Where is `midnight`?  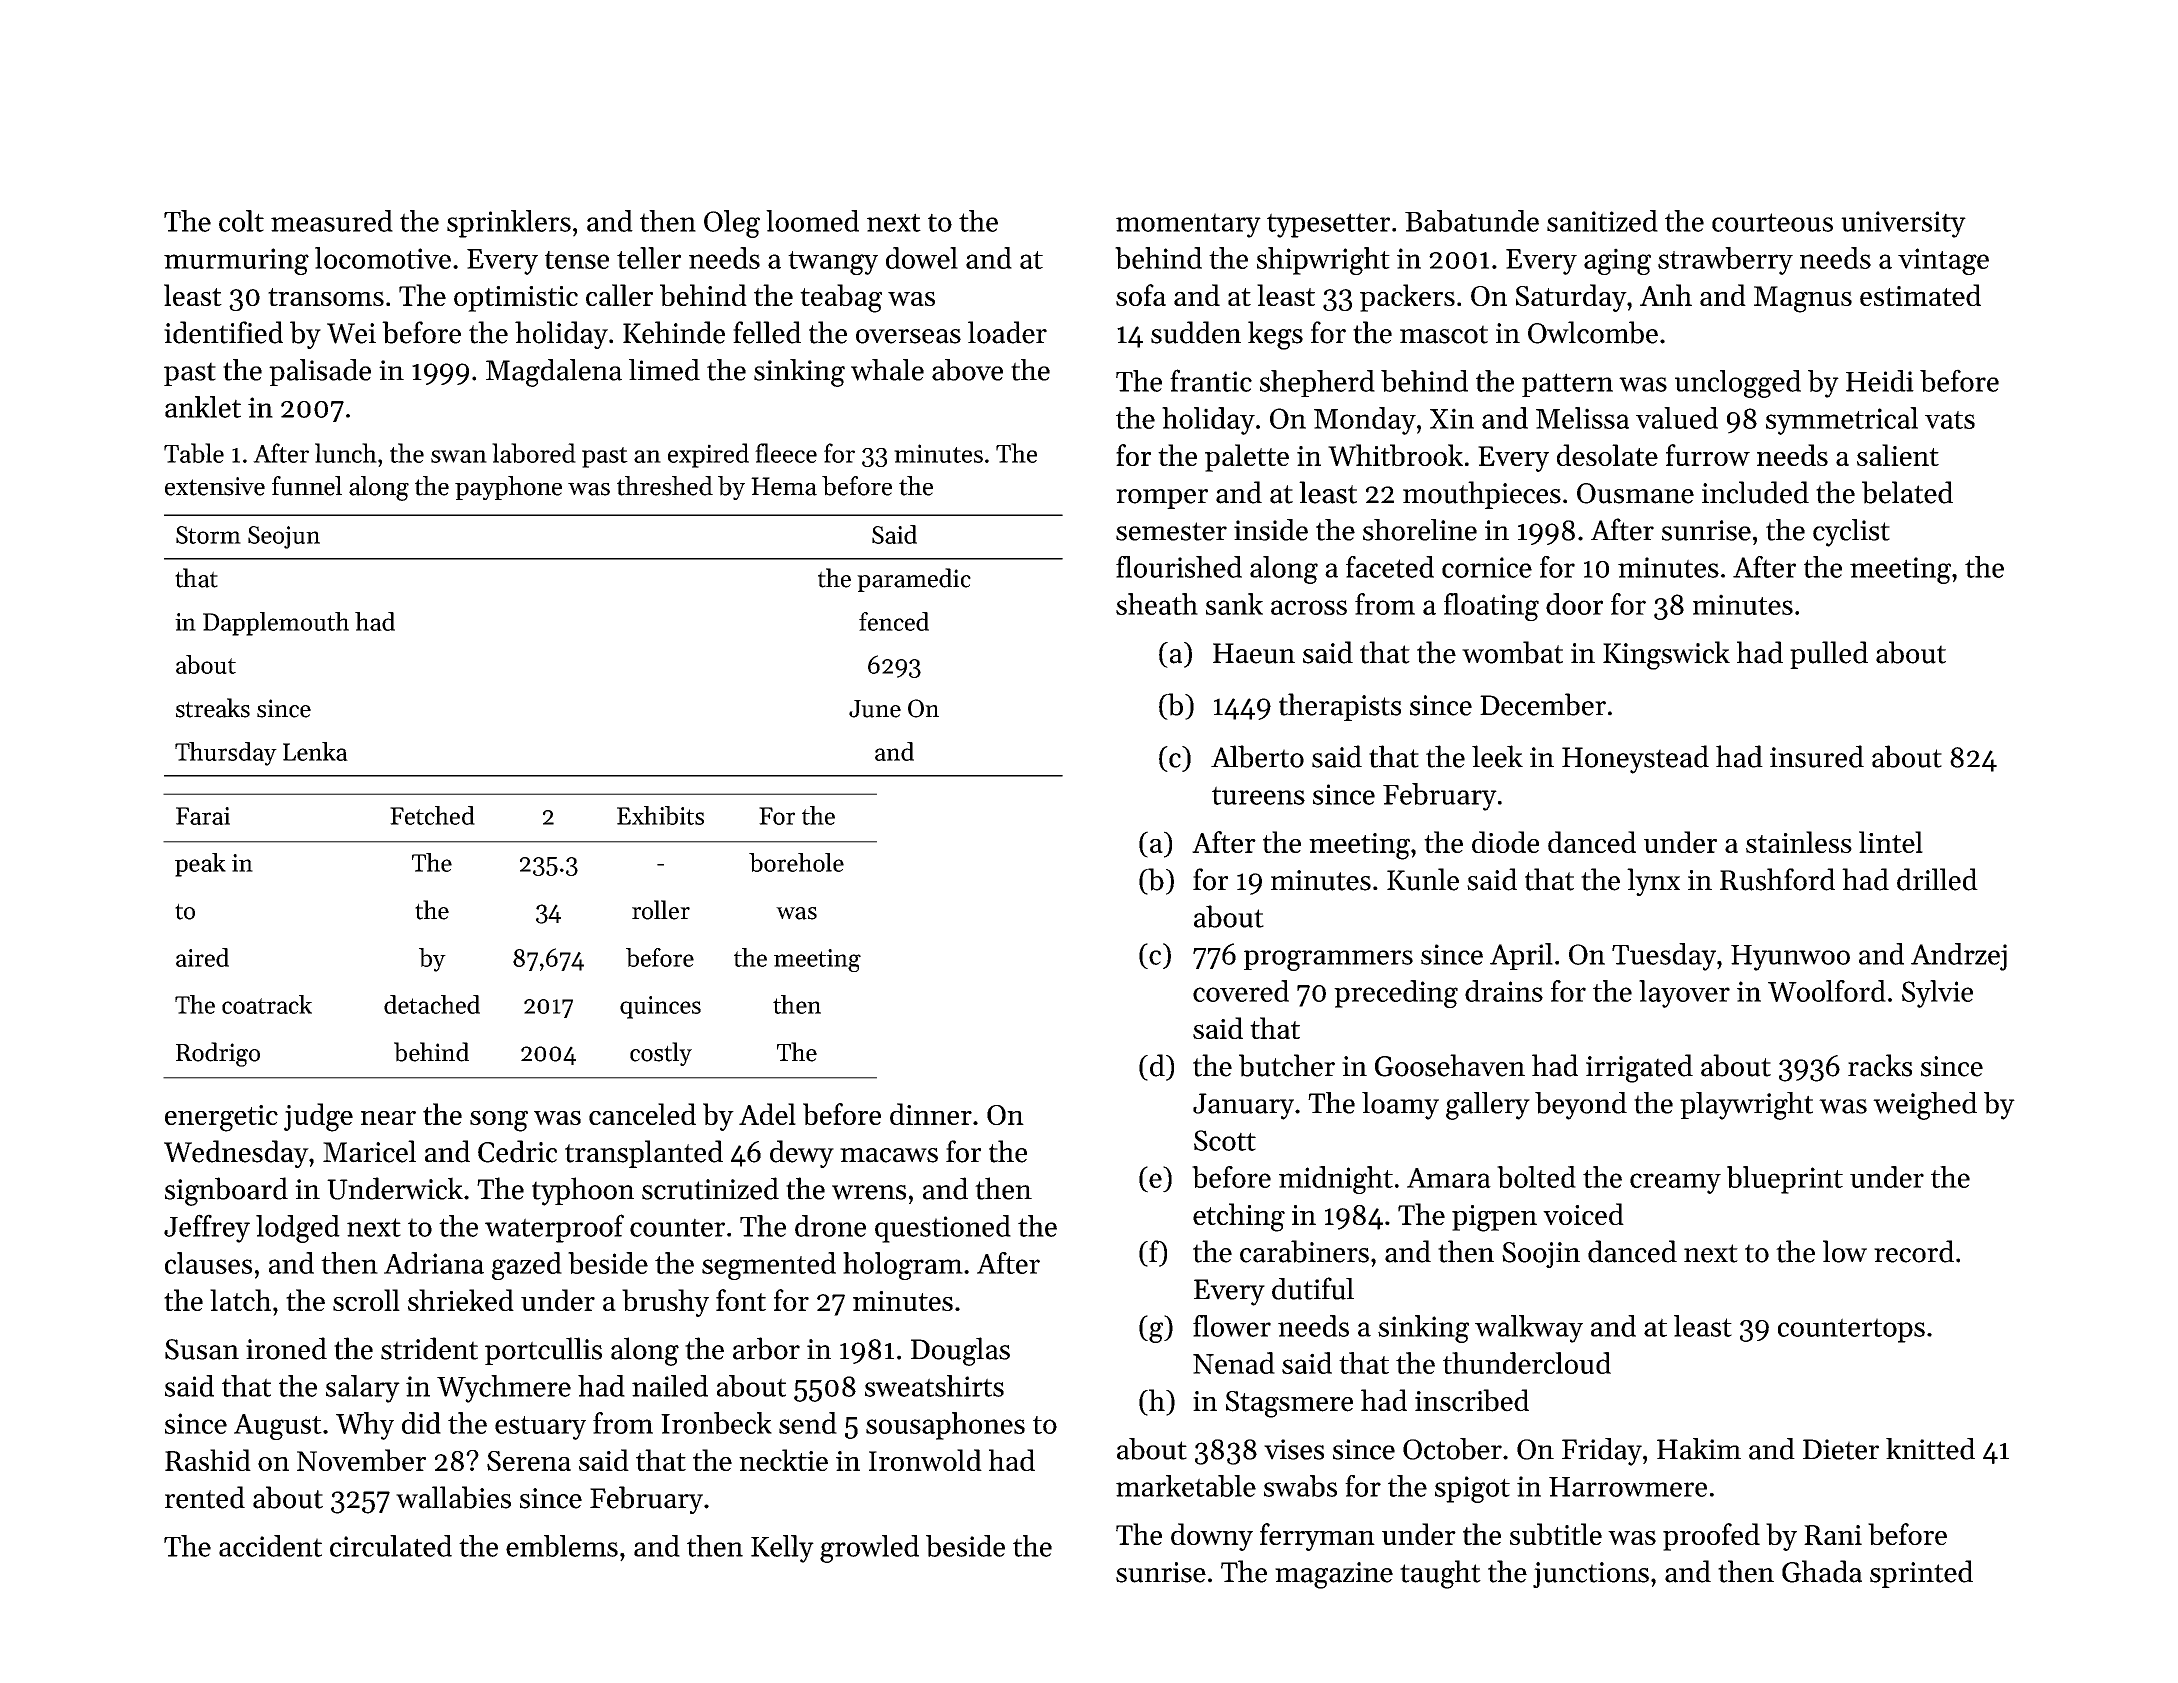 midnight is located at coordinates (1336, 1180).
